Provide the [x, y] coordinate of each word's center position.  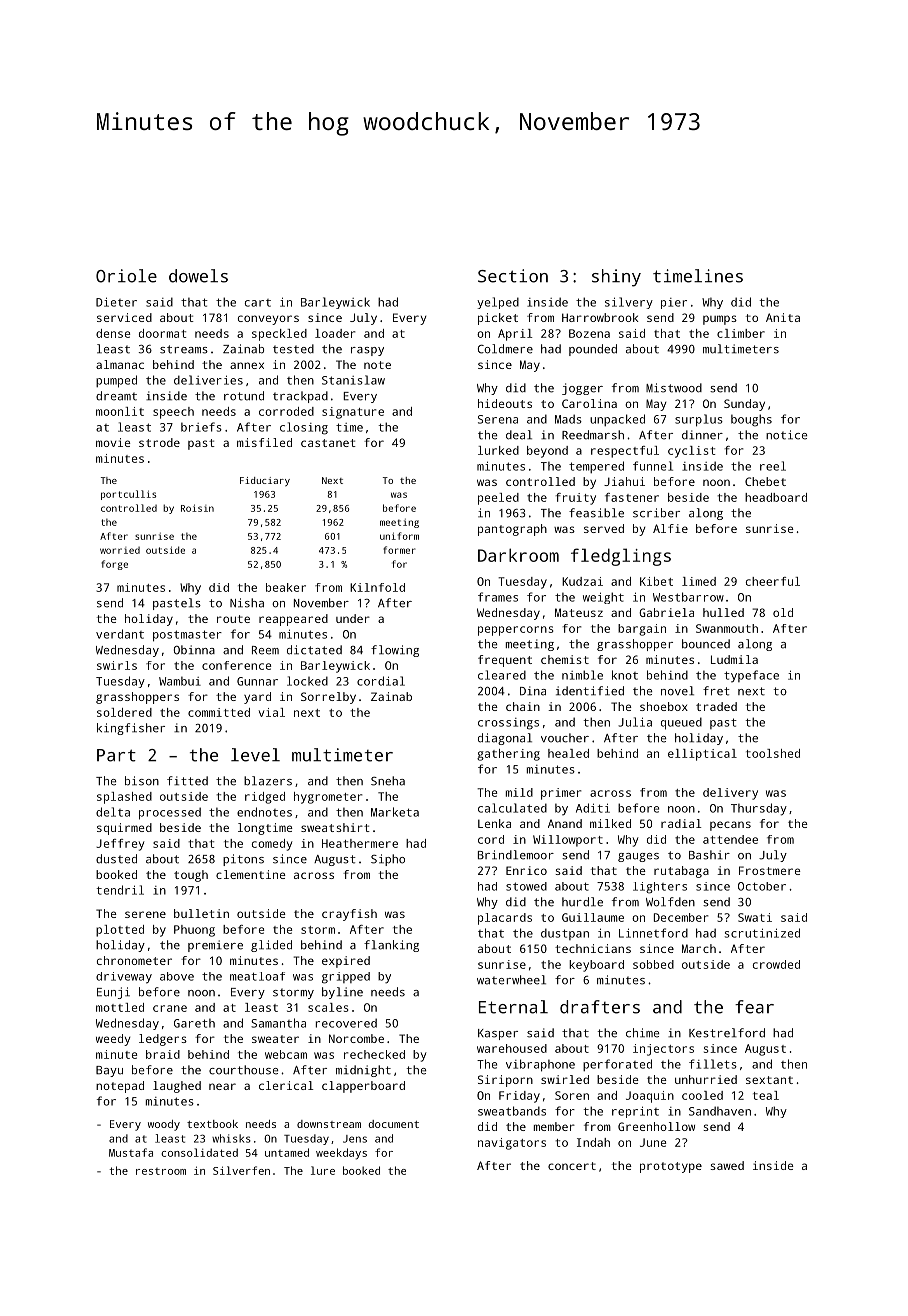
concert [572, 1166]
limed [699, 581]
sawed [727, 1165]
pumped [116, 381]
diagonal [505, 739]
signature [353, 413]
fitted [187, 781]
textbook [212, 1124]
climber [741, 333]
